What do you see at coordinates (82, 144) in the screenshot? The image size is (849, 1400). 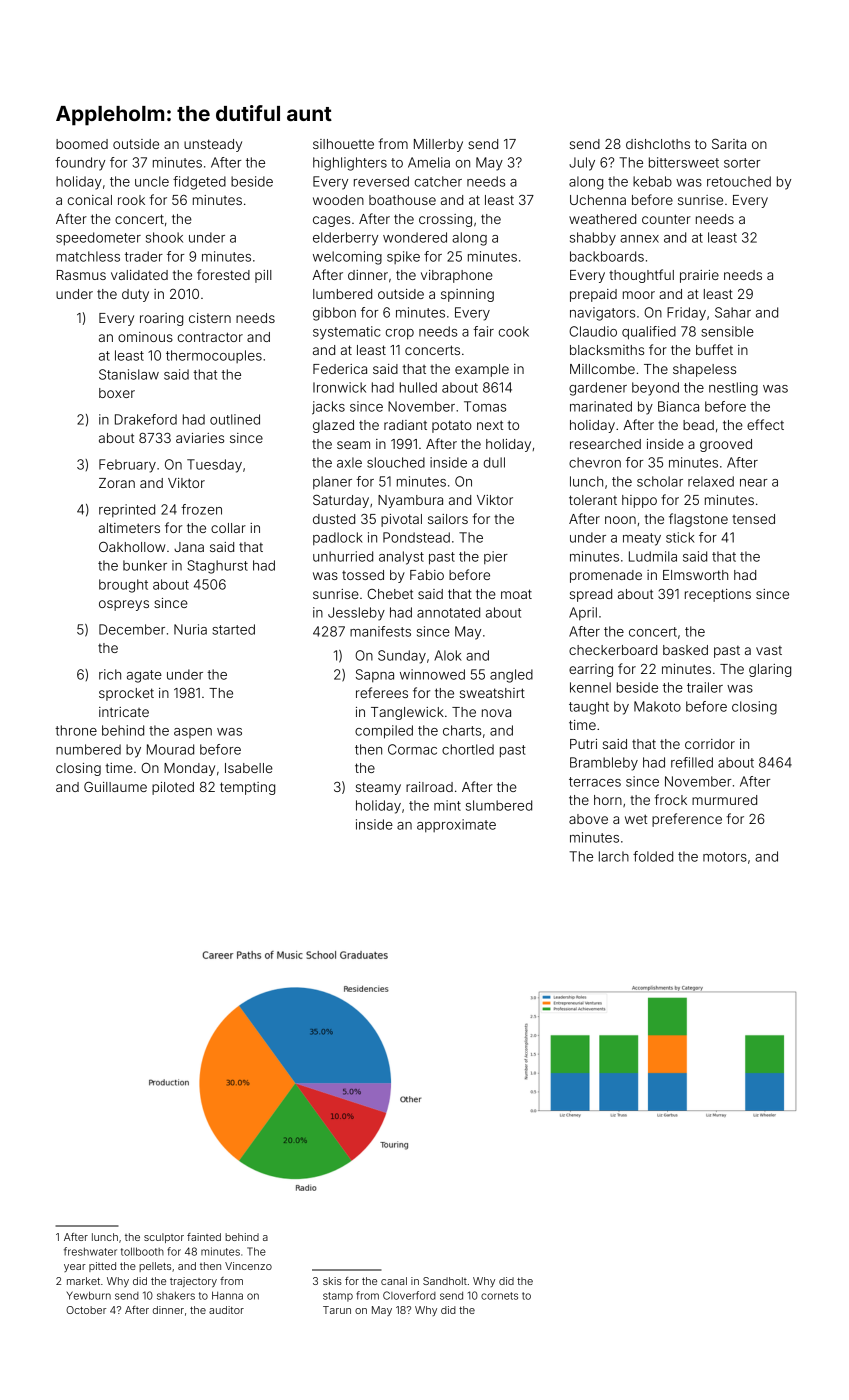 I see `boomed` at bounding box center [82, 144].
